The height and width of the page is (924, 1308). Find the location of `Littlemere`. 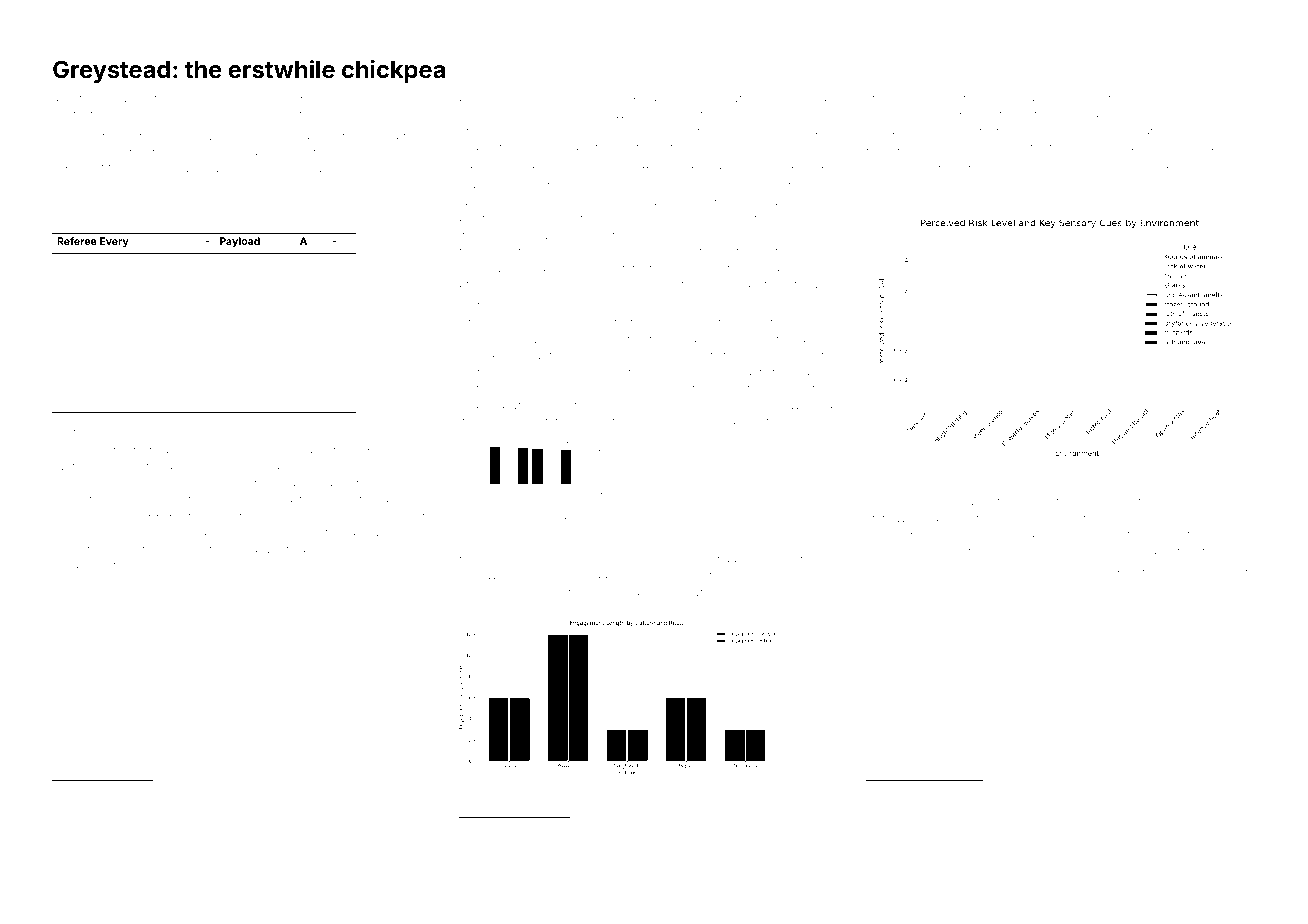

Littlemere is located at coordinates (1166, 98).
